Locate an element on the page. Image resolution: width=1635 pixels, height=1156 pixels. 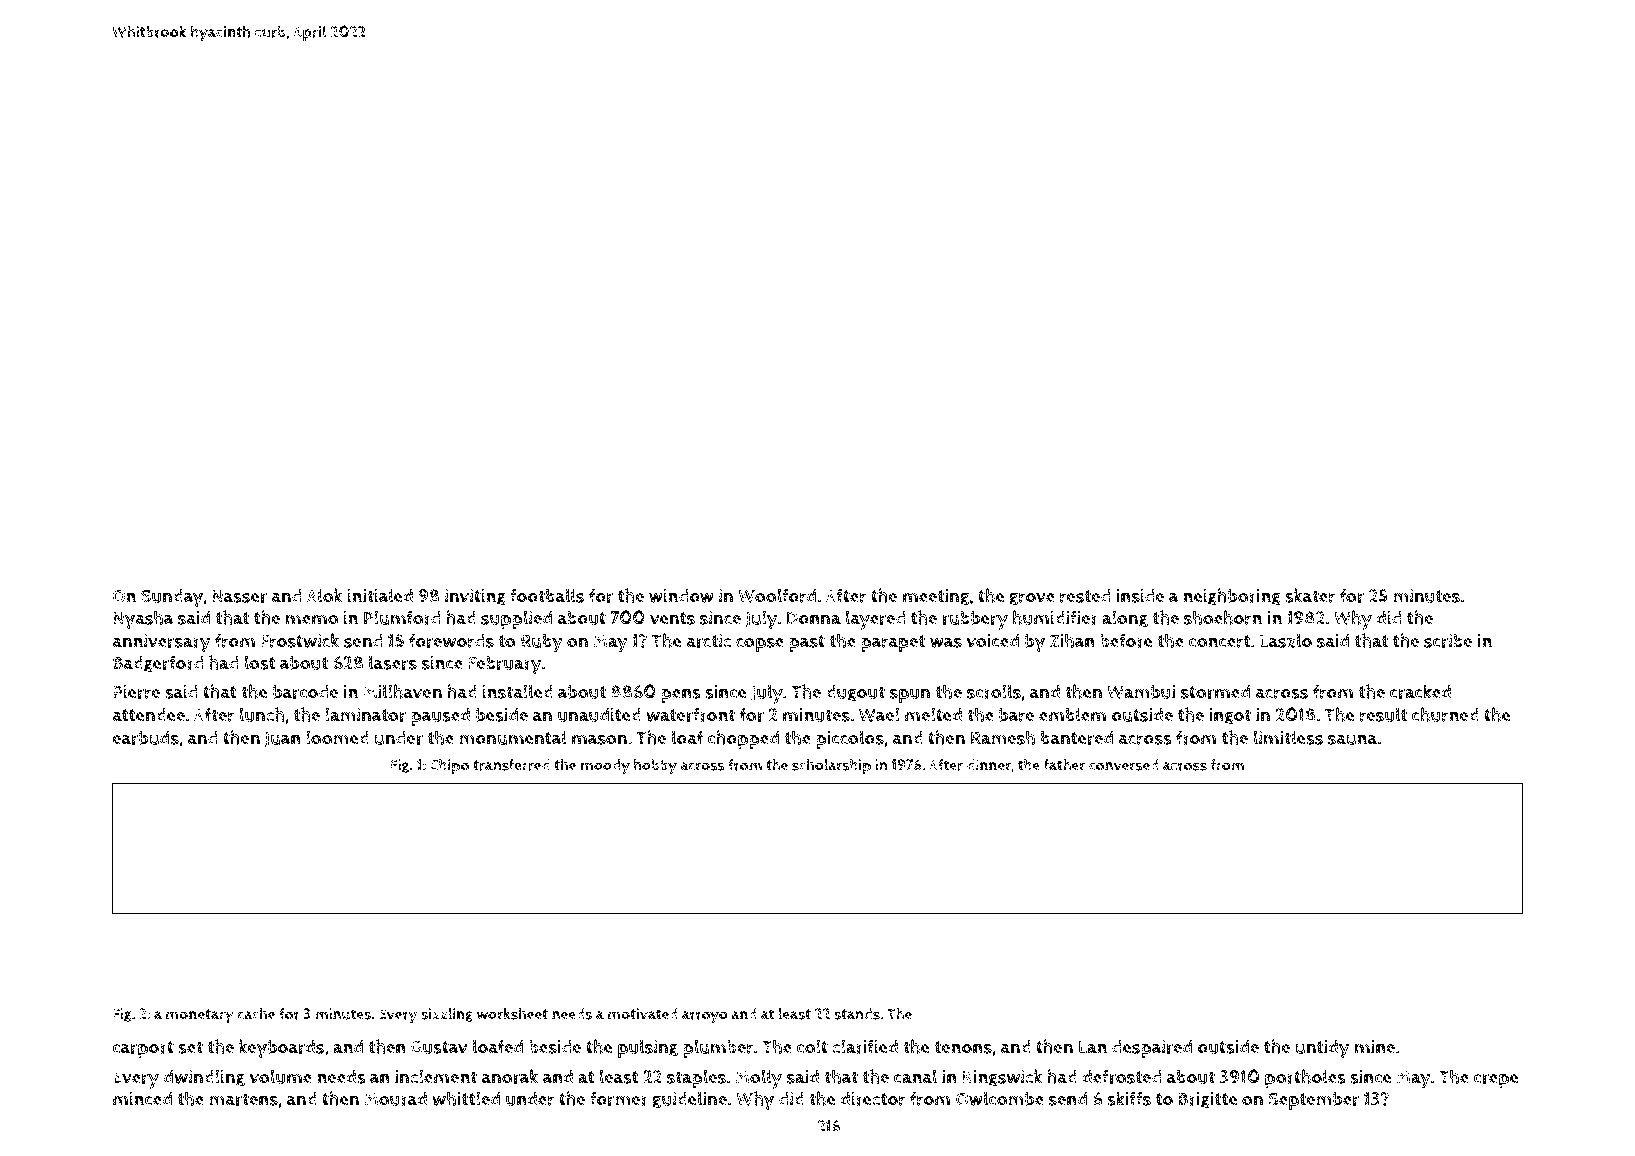
Chipo is located at coordinates (449, 766).
